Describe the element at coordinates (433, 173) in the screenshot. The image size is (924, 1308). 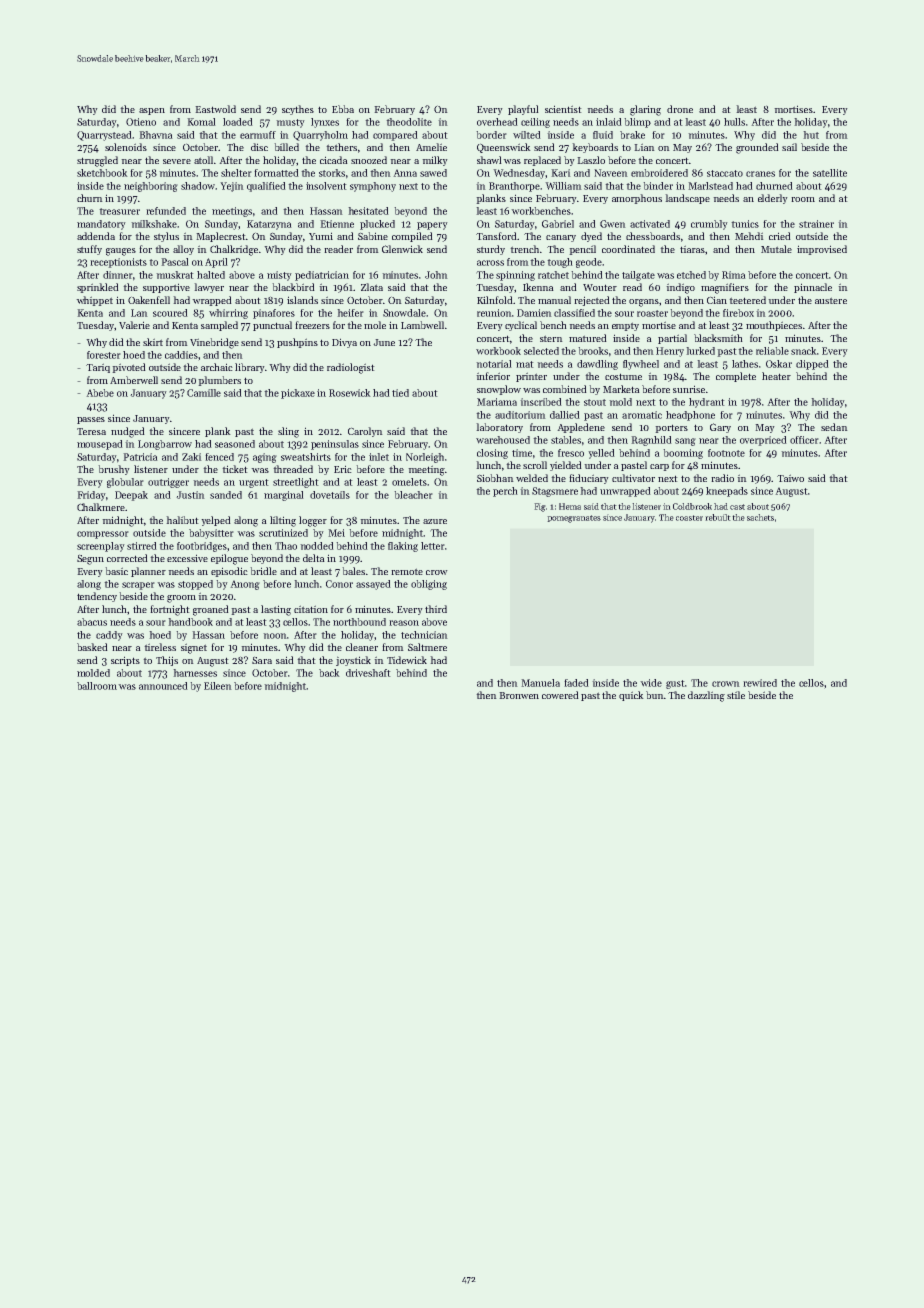
I see `sawed` at that location.
